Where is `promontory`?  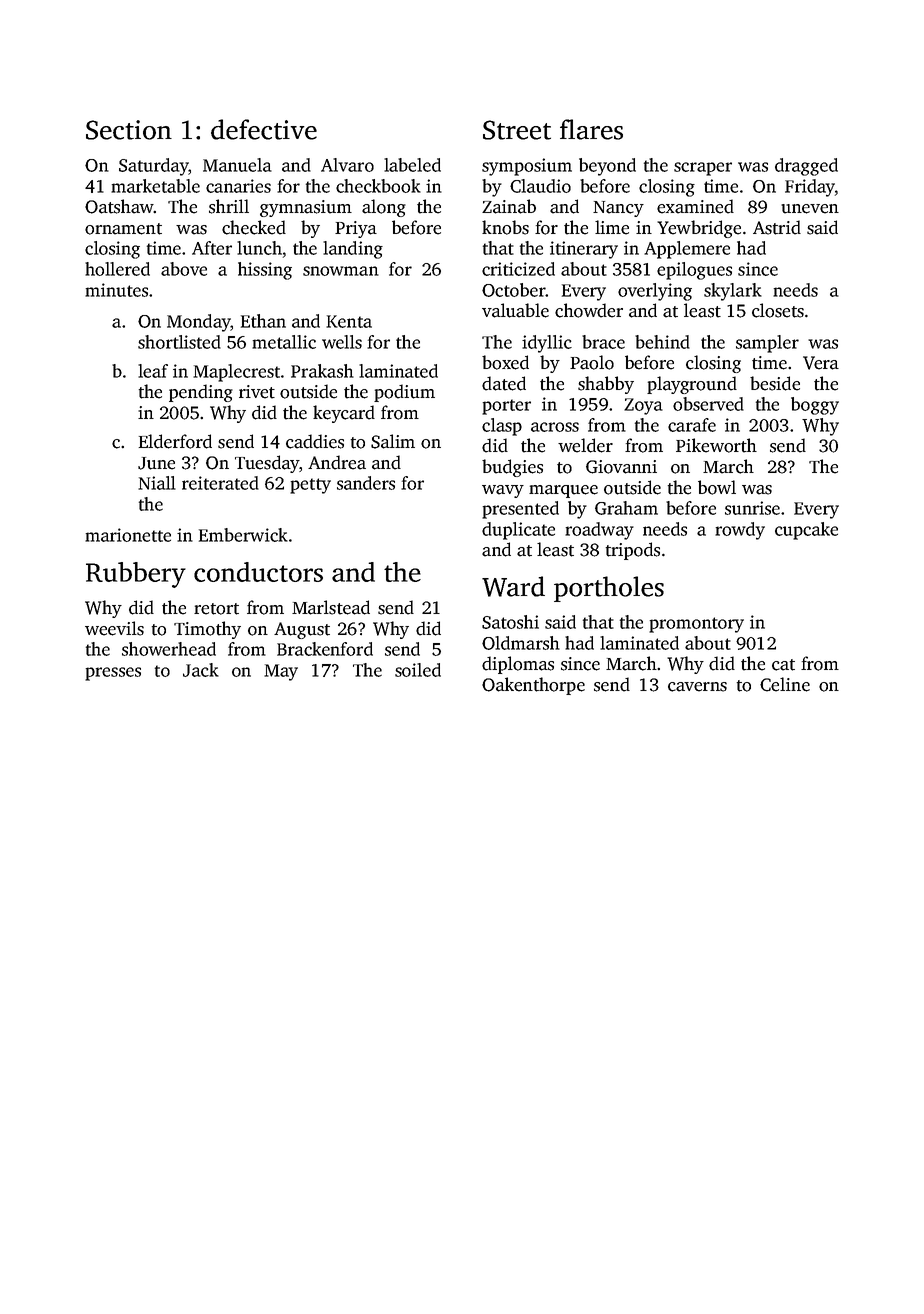
promontory is located at coordinates (696, 625).
